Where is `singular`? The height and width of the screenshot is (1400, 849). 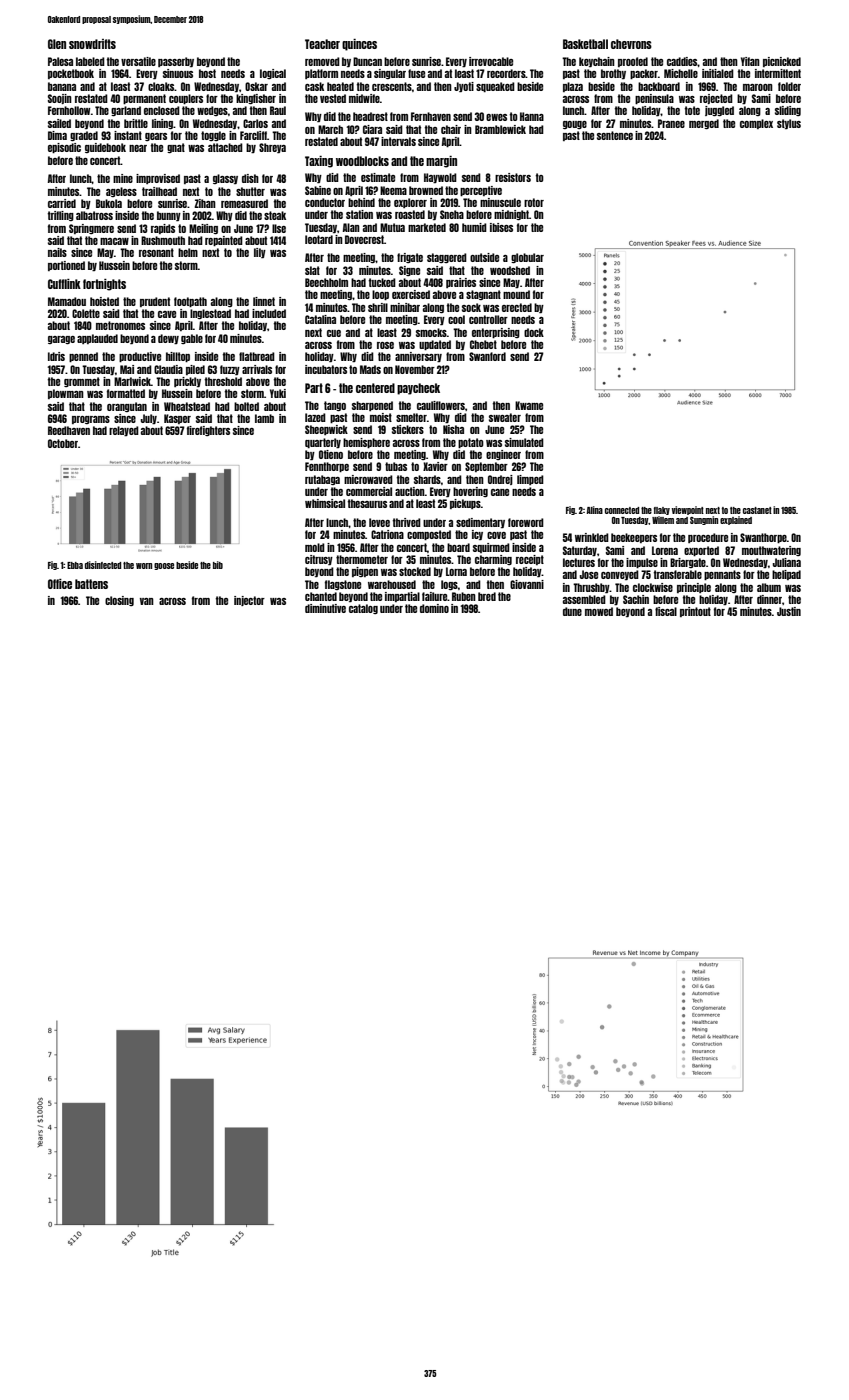
singular is located at coordinates (390, 74).
